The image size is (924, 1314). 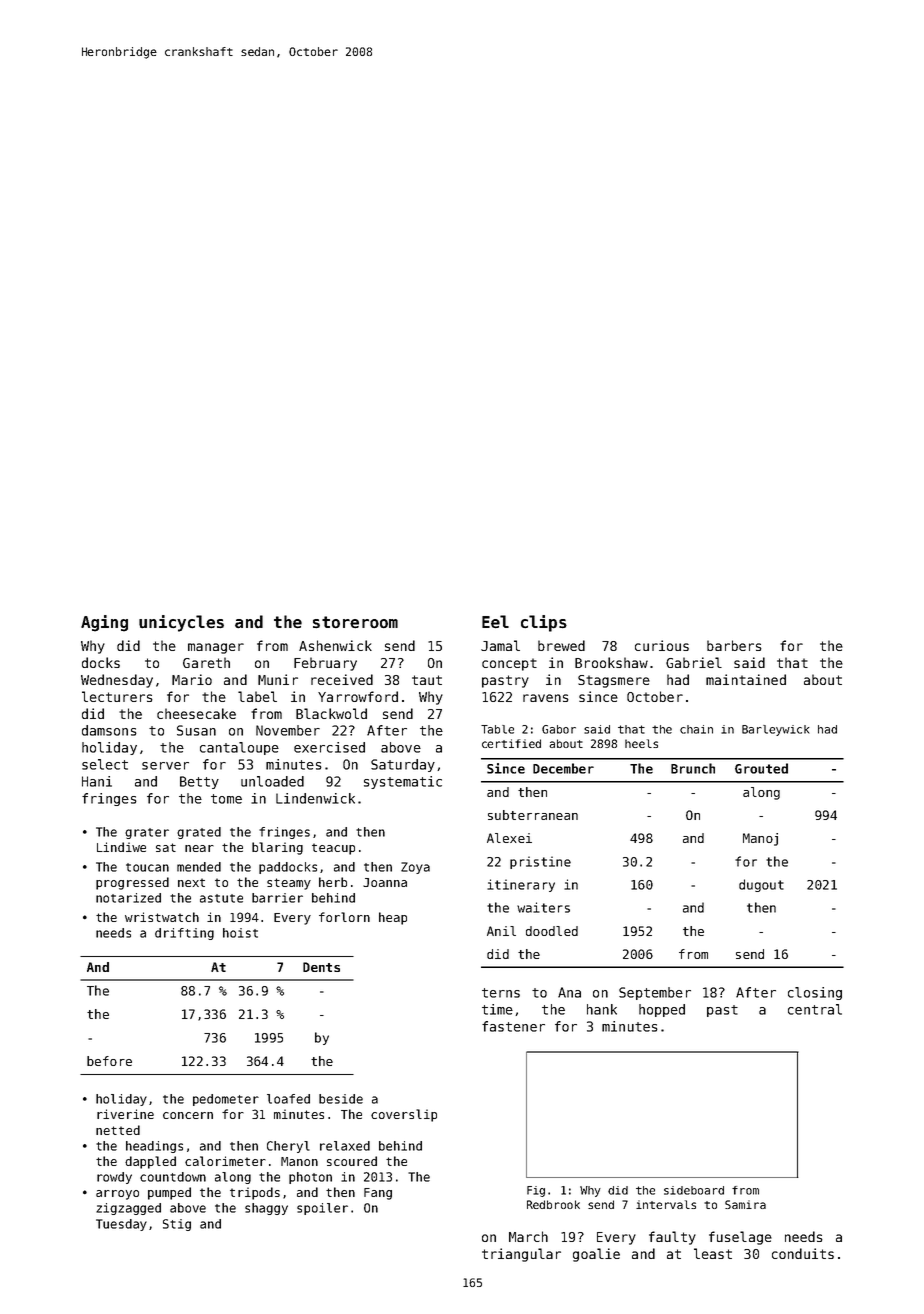 I want to click on Tuesday, so click(x=121, y=1225).
